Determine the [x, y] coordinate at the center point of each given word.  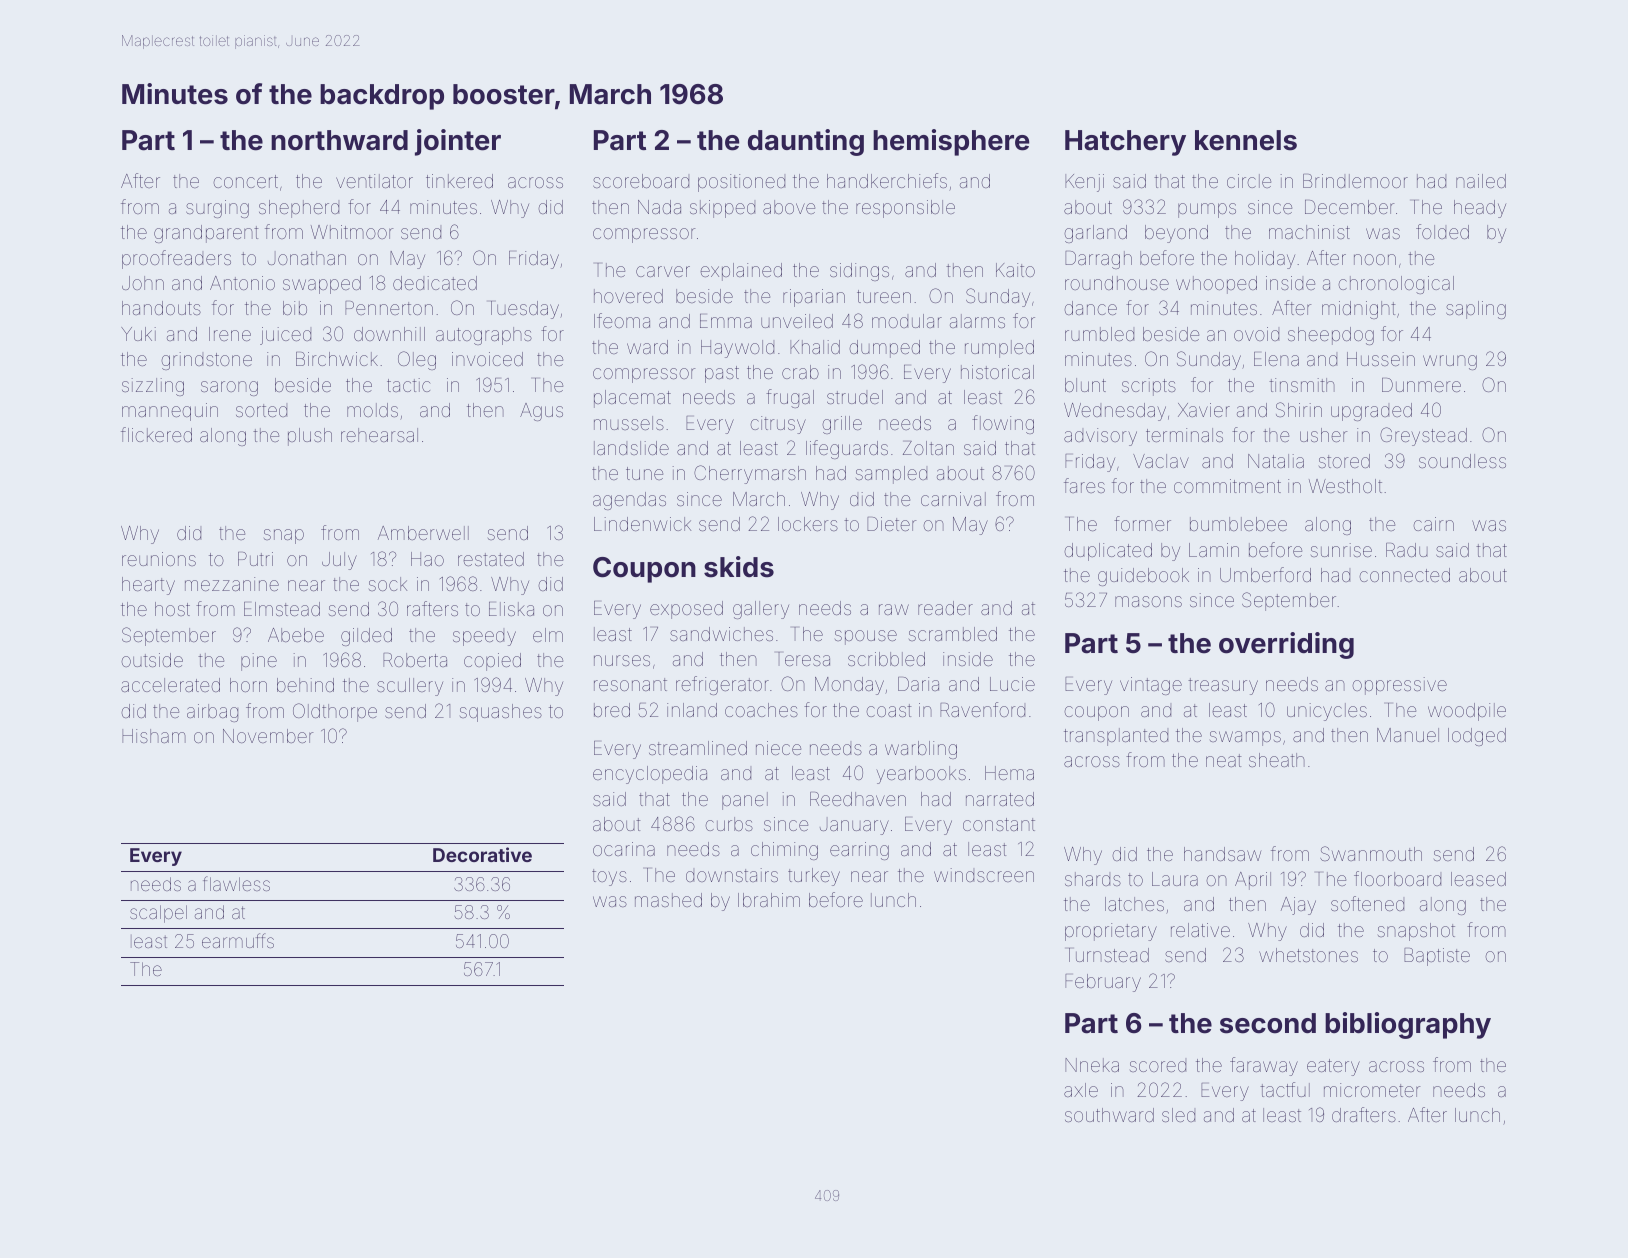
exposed [686, 610]
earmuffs [238, 940]
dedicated [435, 283]
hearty [148, 586]
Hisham [154, 736]
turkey [814, 877]
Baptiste [1437, 957]
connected [1404, 575]
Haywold [737, 349]
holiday [1265, 260]
